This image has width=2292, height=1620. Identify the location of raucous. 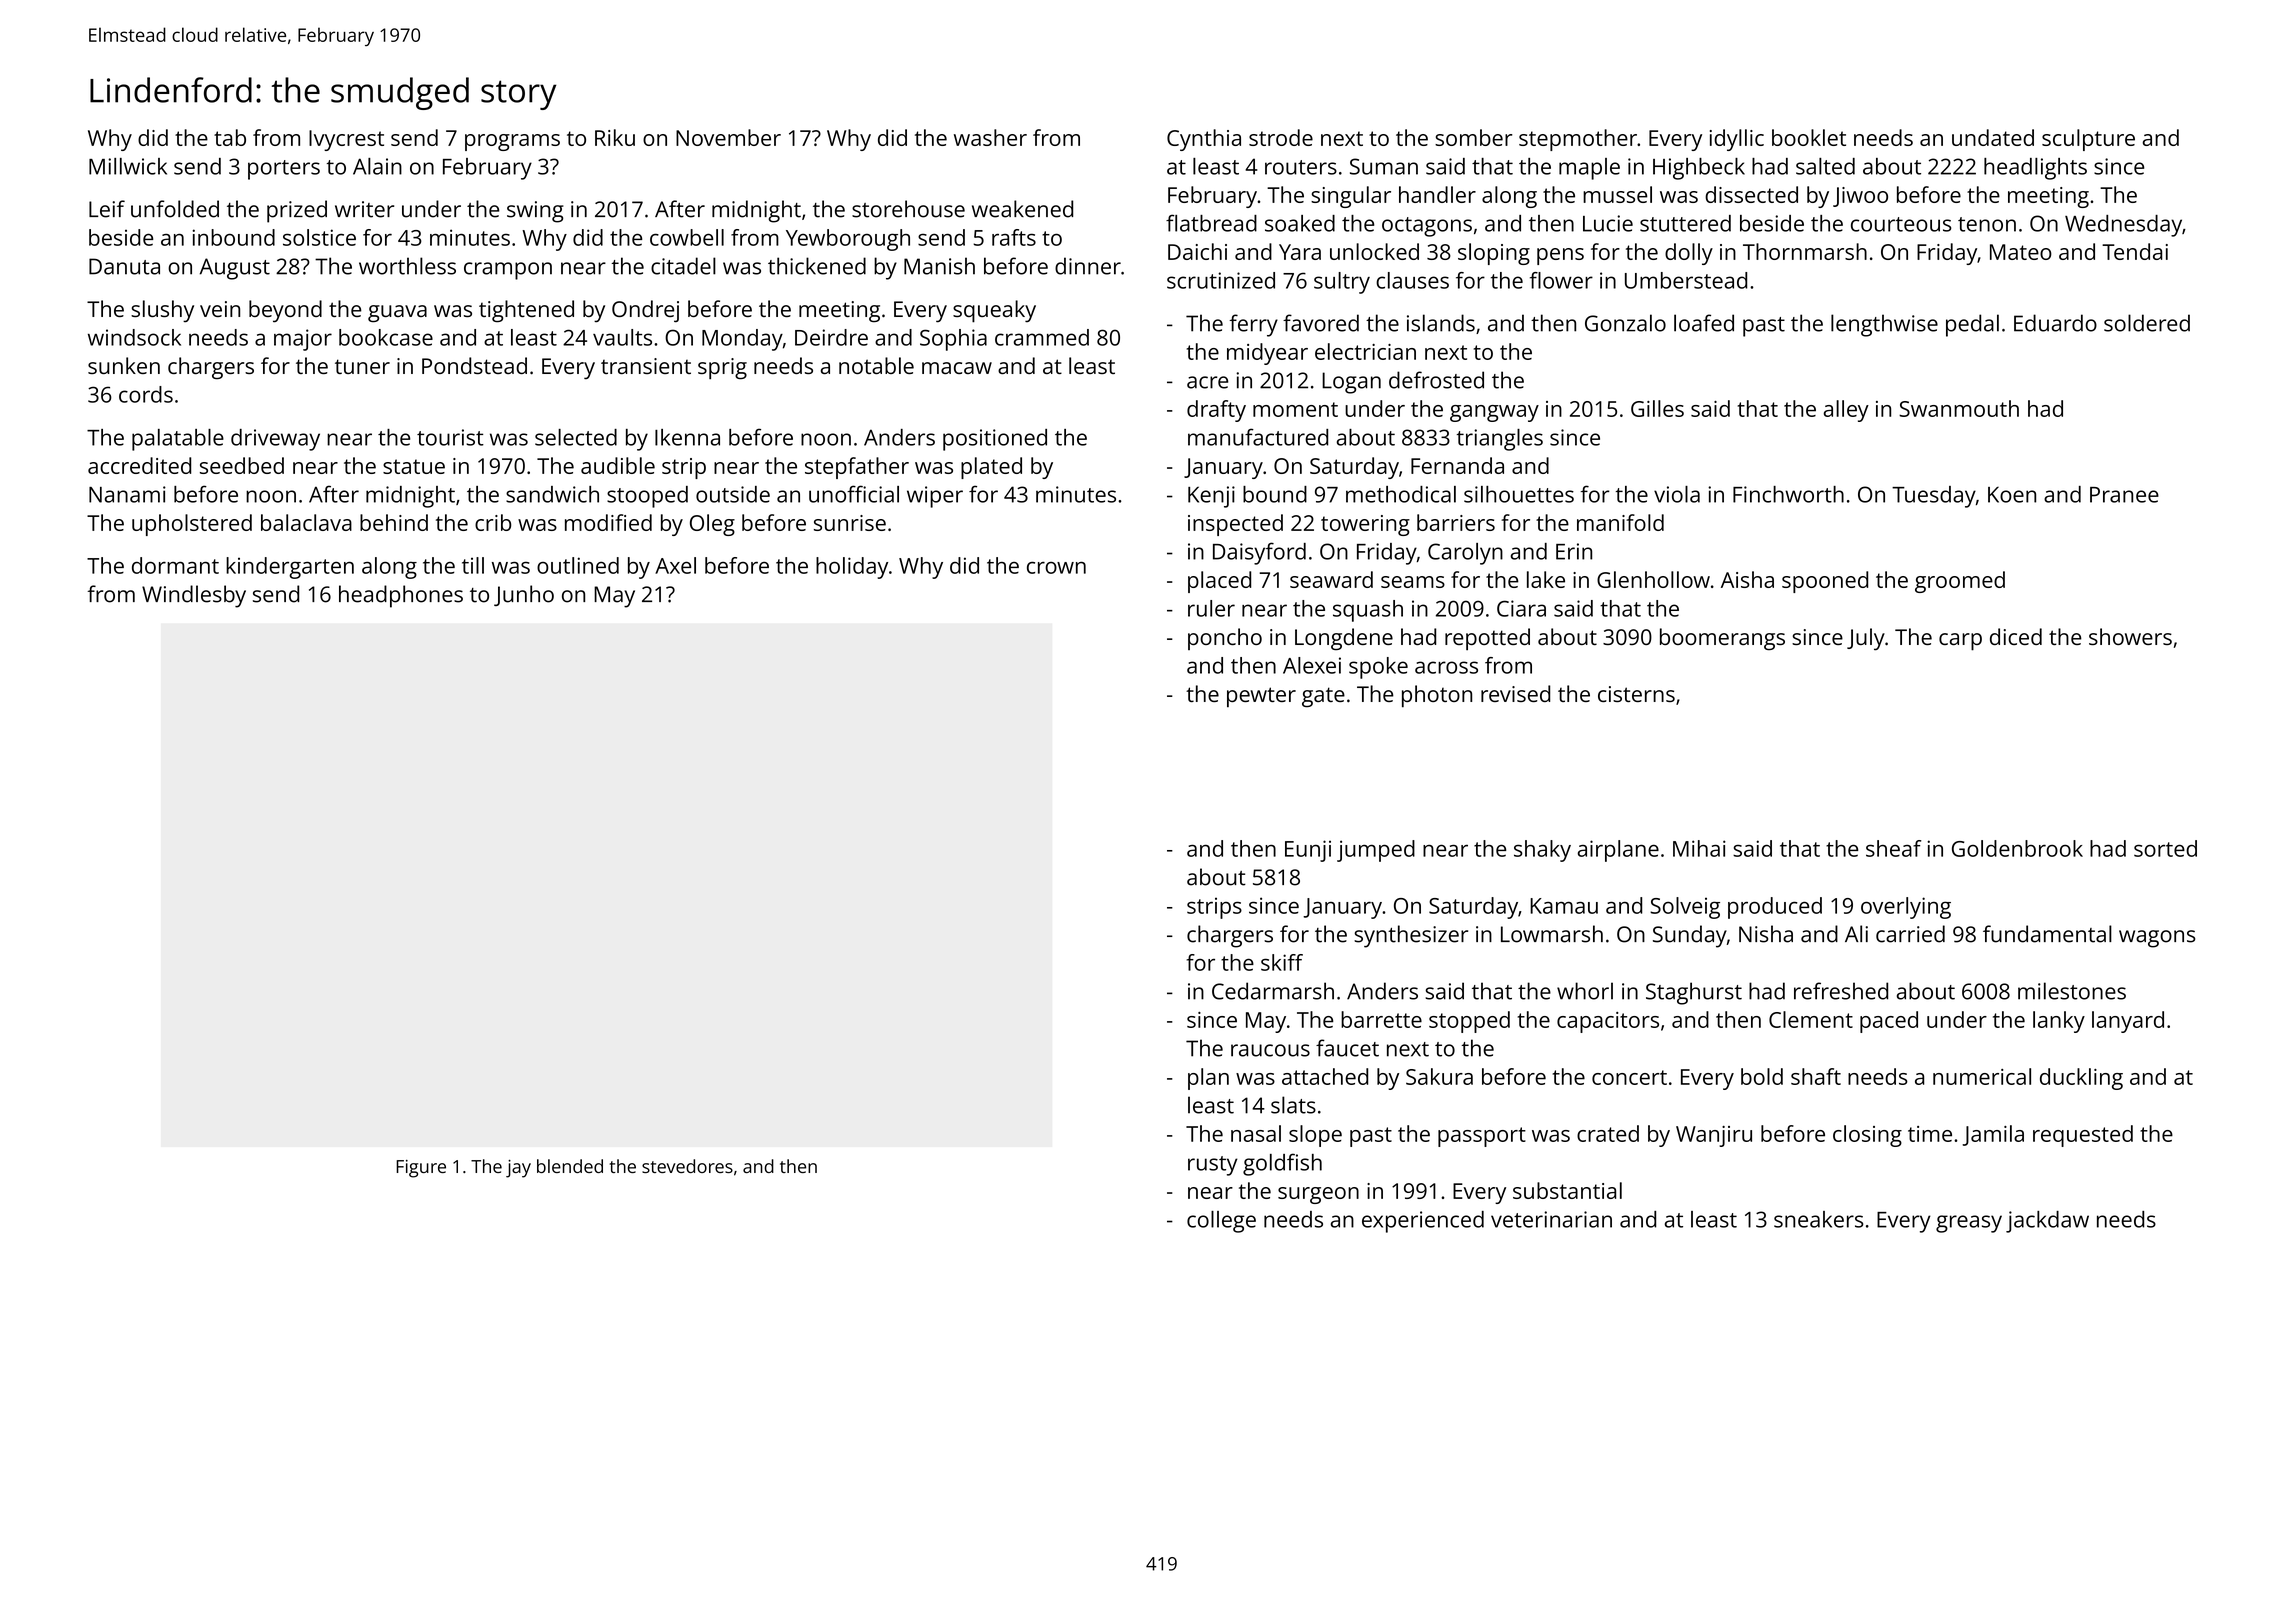
(1270, 1050).
